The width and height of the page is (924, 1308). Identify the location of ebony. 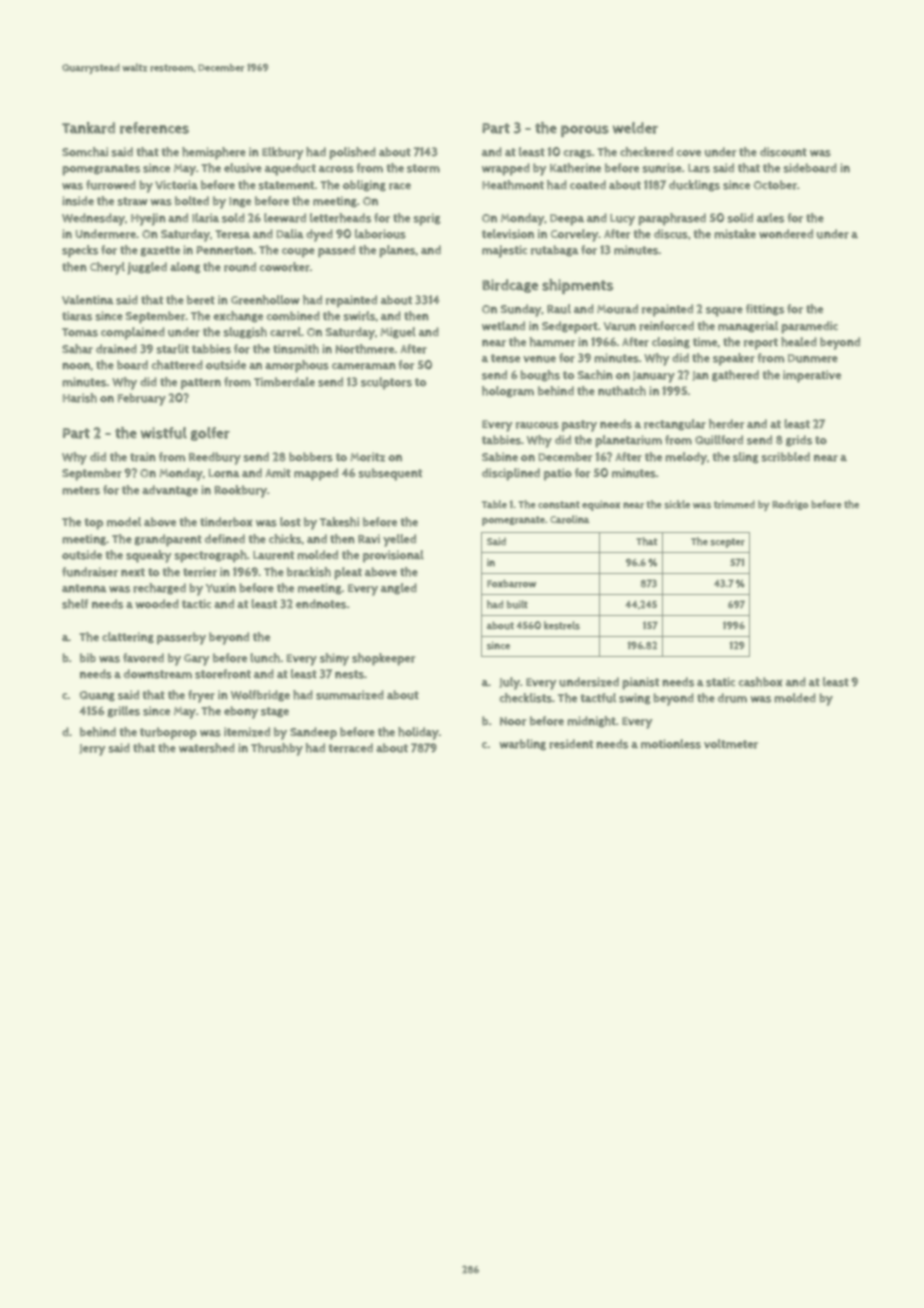
(241, 712).
